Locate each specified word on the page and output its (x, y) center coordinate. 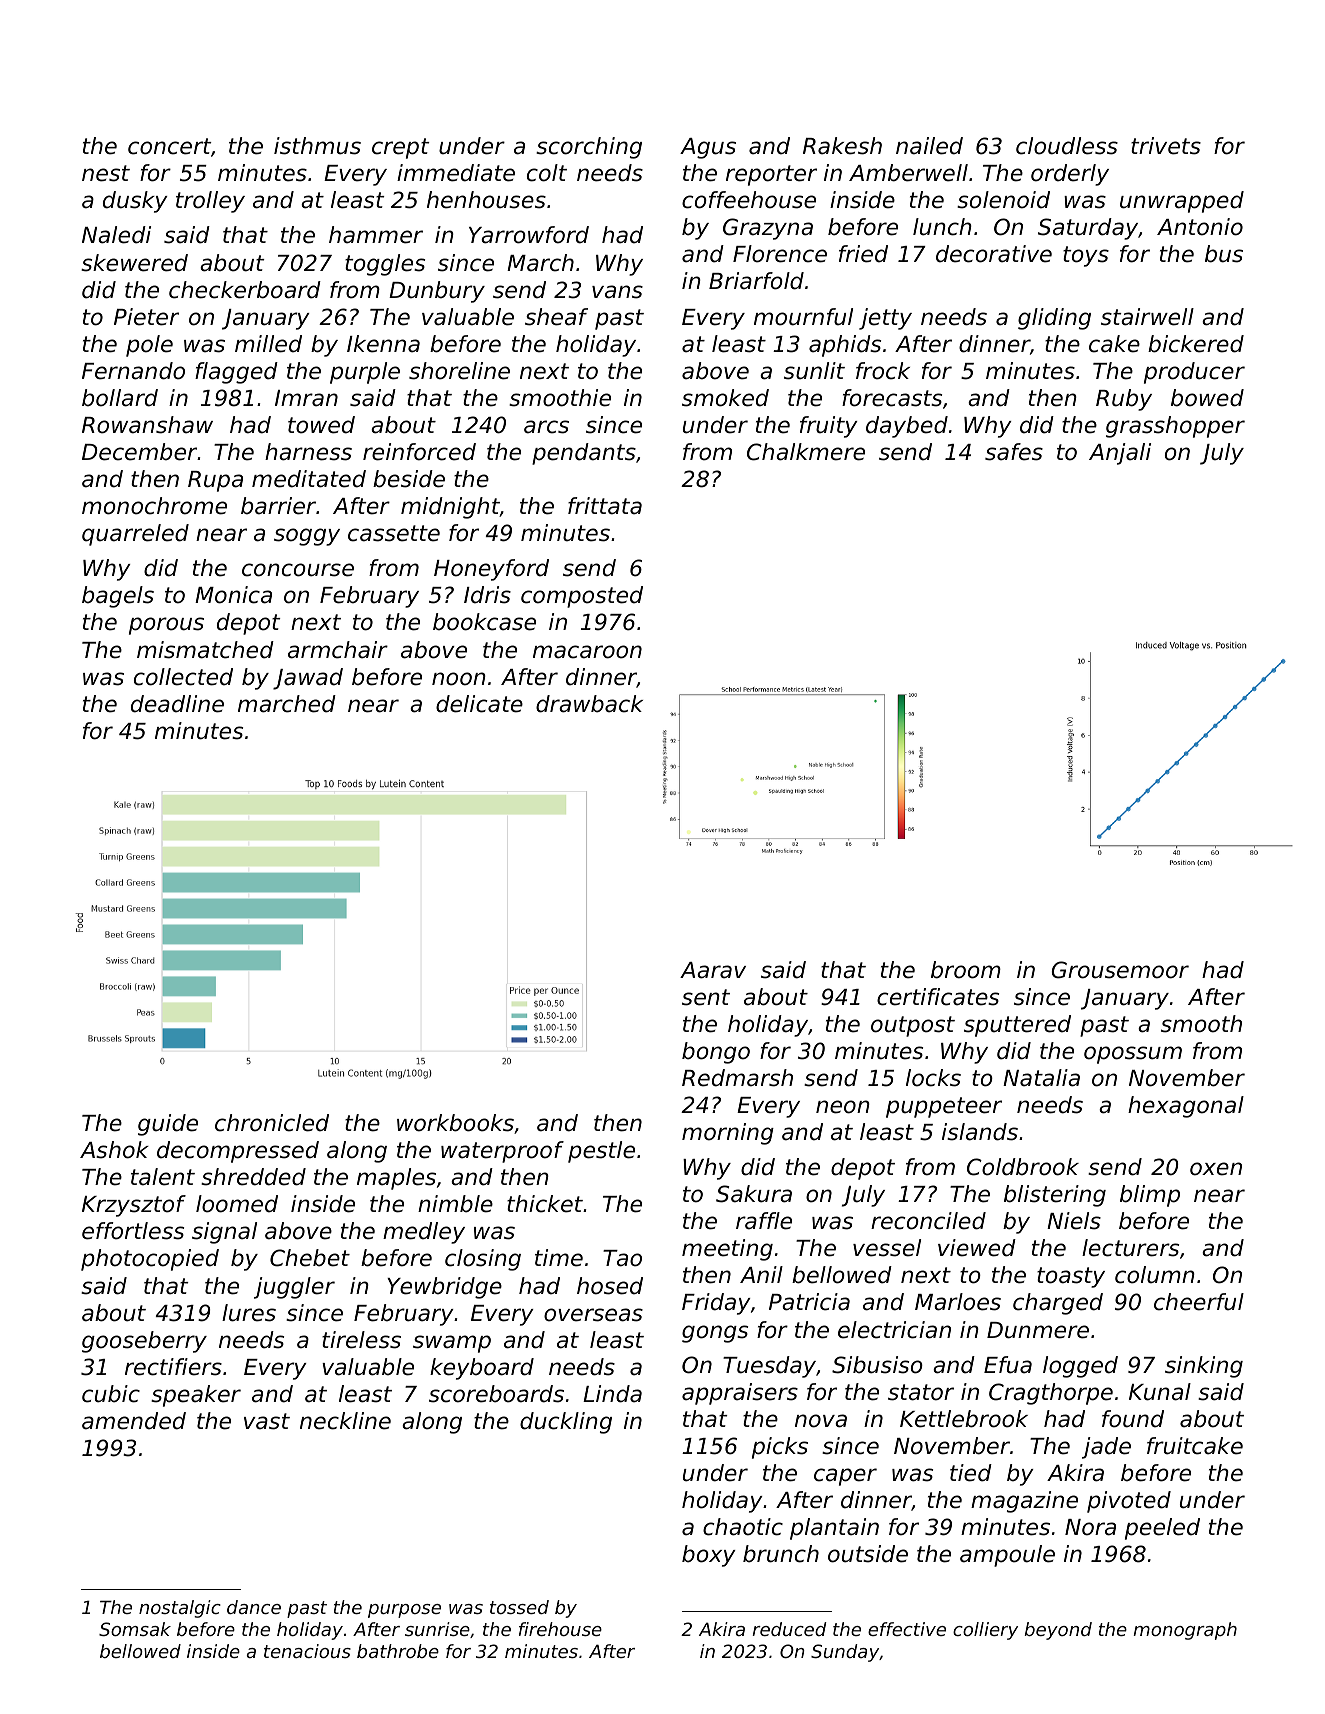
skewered (134, 263)
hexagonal (1186, 1107)
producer (1194, 373)
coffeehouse (749, 200)
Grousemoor (1120, 970)
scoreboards (496, 1394)
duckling (566, 1423)
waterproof (502, 1152)
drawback (589, 704)
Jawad (308, 679)
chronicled (272, 1123)
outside (868, 1554)
